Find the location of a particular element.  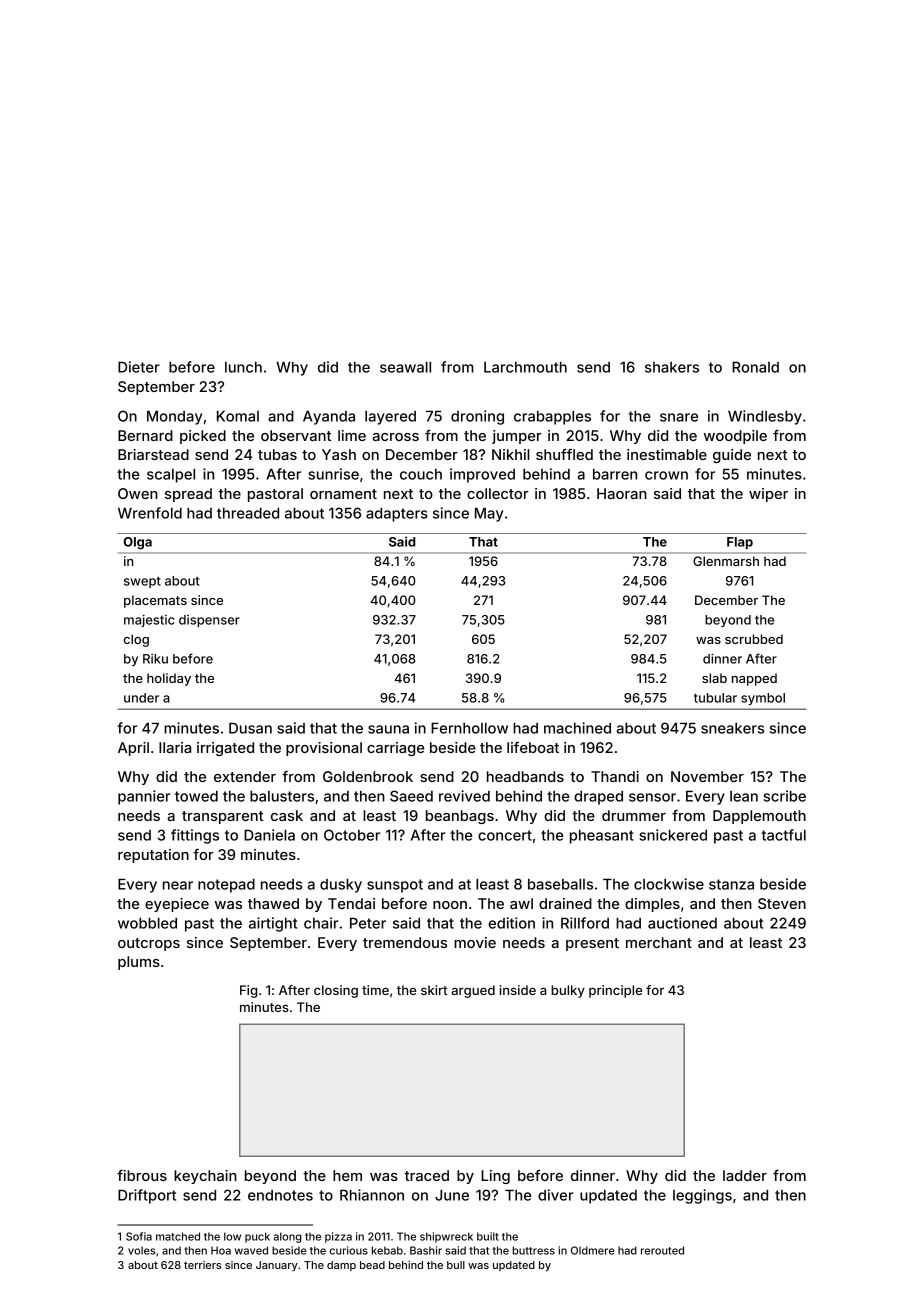

crabapples is located at coordinates (552, 418).
